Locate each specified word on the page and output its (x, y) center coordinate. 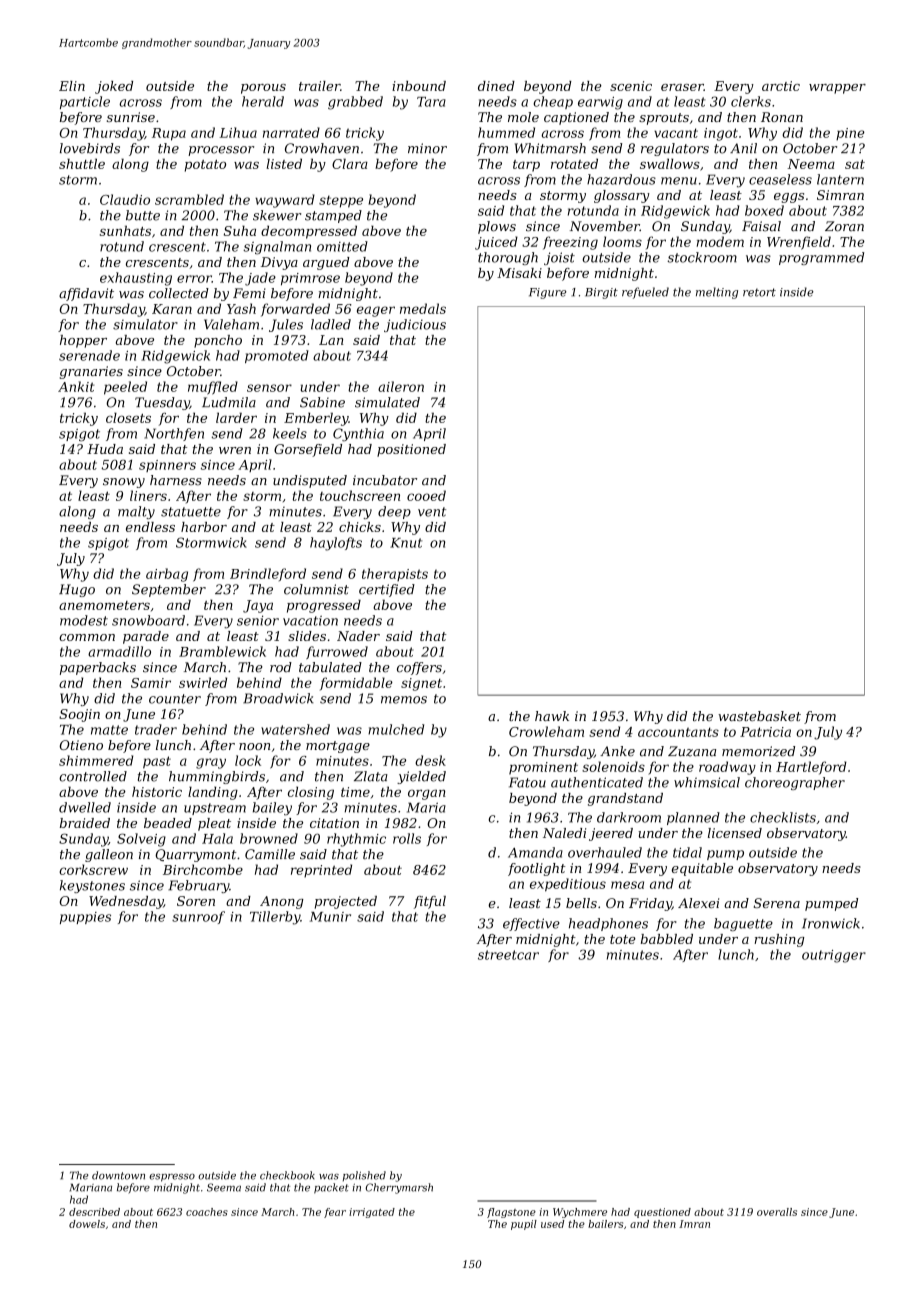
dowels (87, 1224)
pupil (524, 1225)
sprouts (664, 119)
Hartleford (811, 768)
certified (387, 590)
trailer (319, 86)
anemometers (104, 605)
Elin (72, 86)
